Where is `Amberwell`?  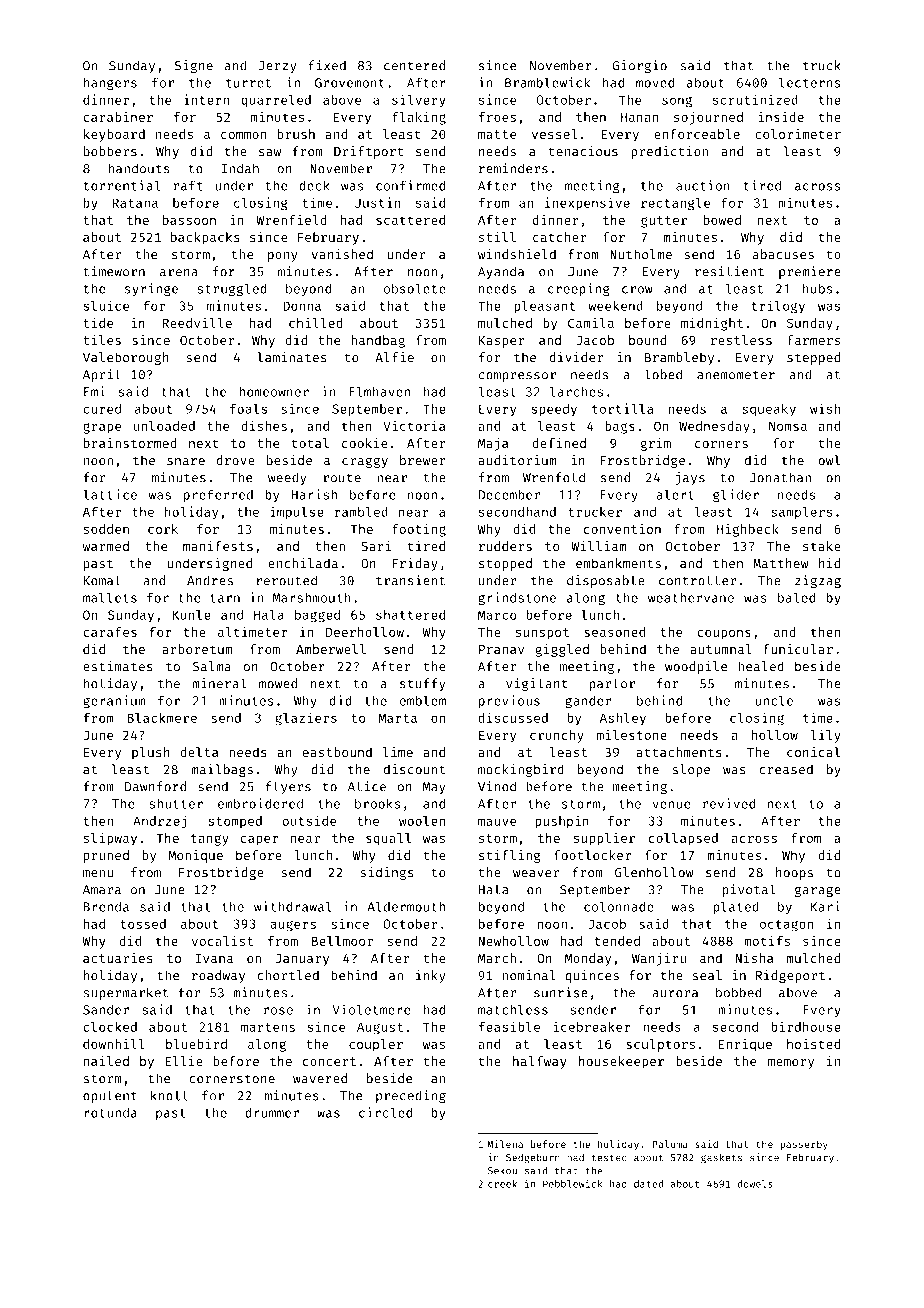
Amberwell is located at coordinates (331, 649).
